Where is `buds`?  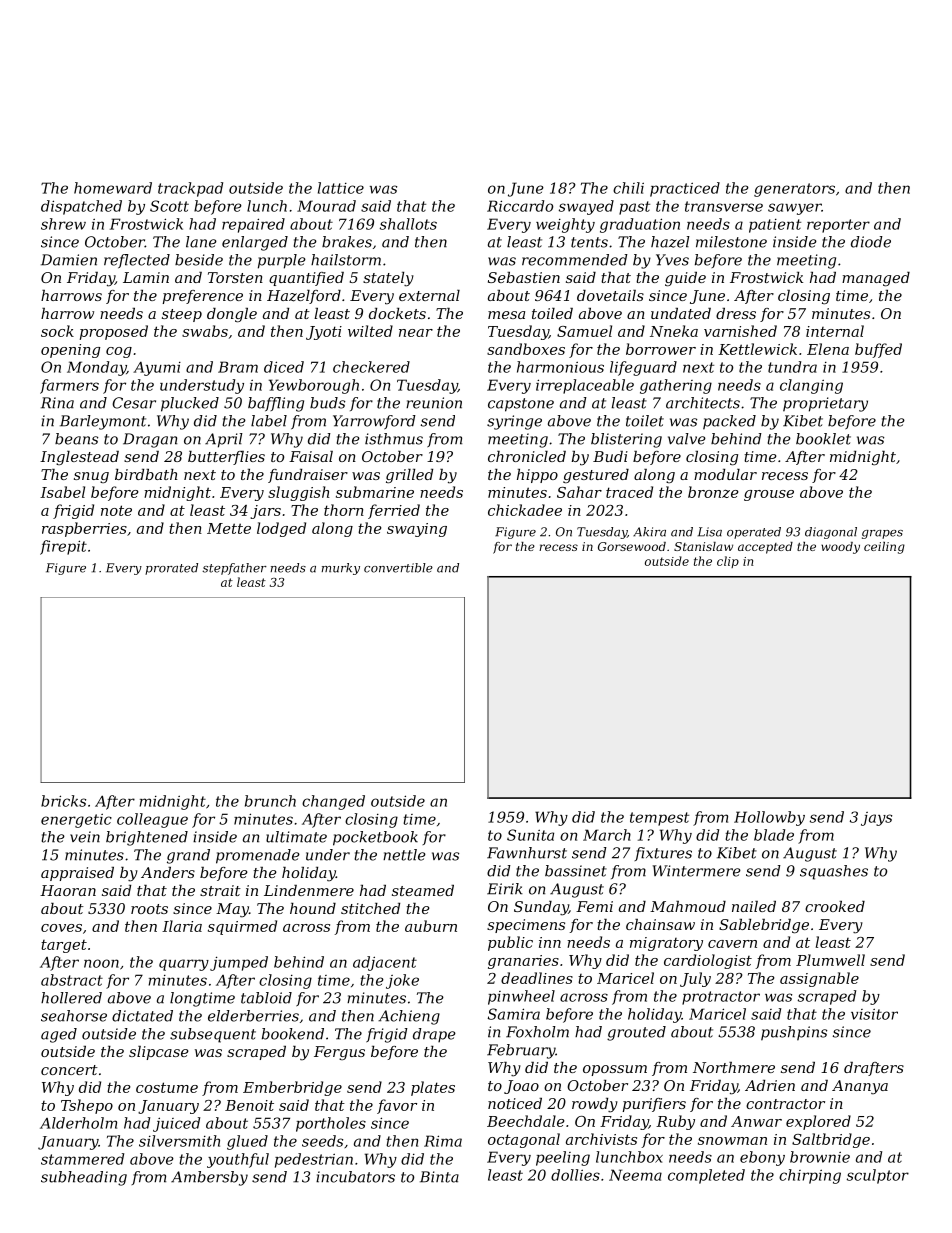 buds is located at coordinates (327, 403).
